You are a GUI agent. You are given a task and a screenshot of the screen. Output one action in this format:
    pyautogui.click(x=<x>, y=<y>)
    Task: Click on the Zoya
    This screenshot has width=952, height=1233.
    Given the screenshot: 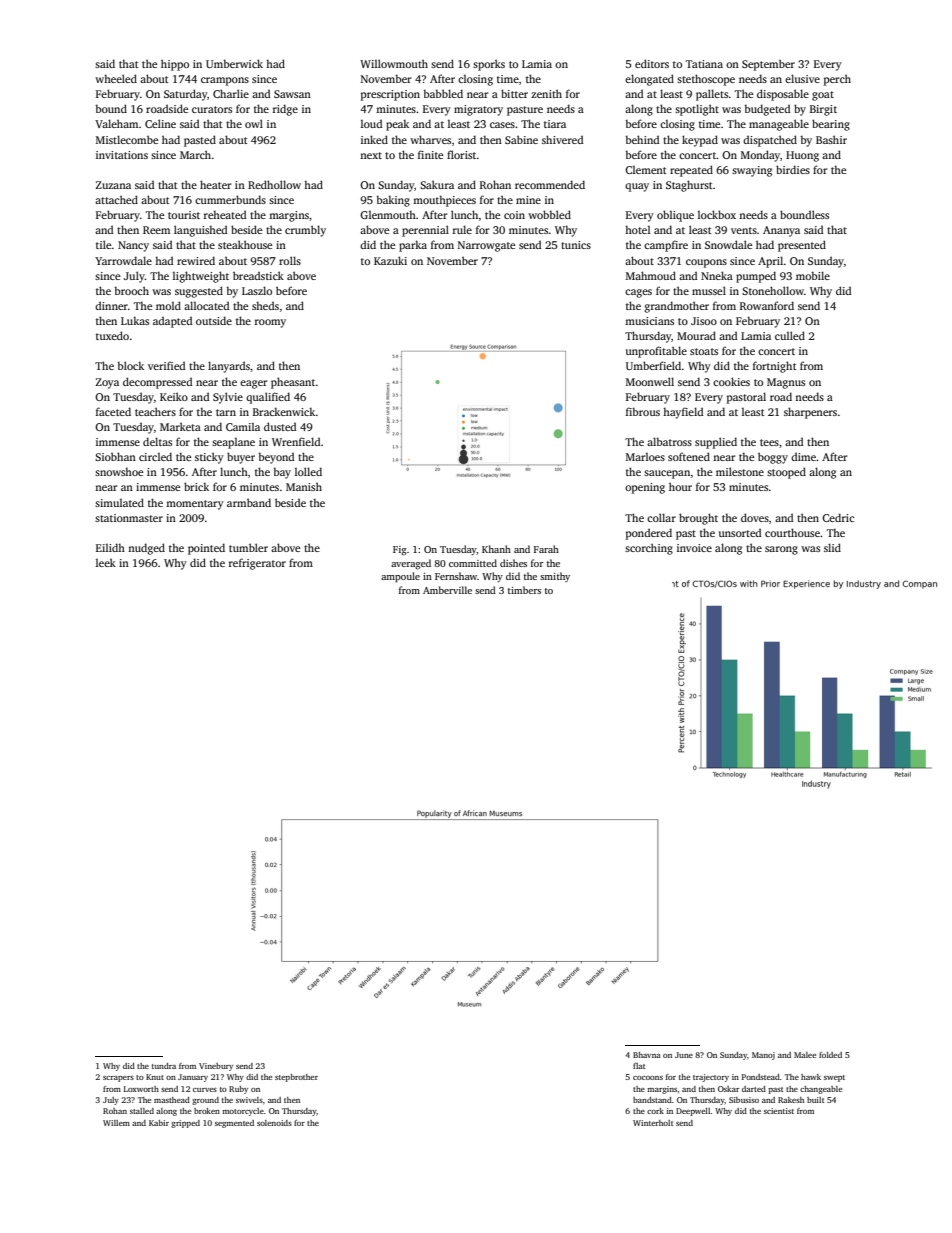 What is the action you would take?
    pyautogui.click(x=107, y=383)
